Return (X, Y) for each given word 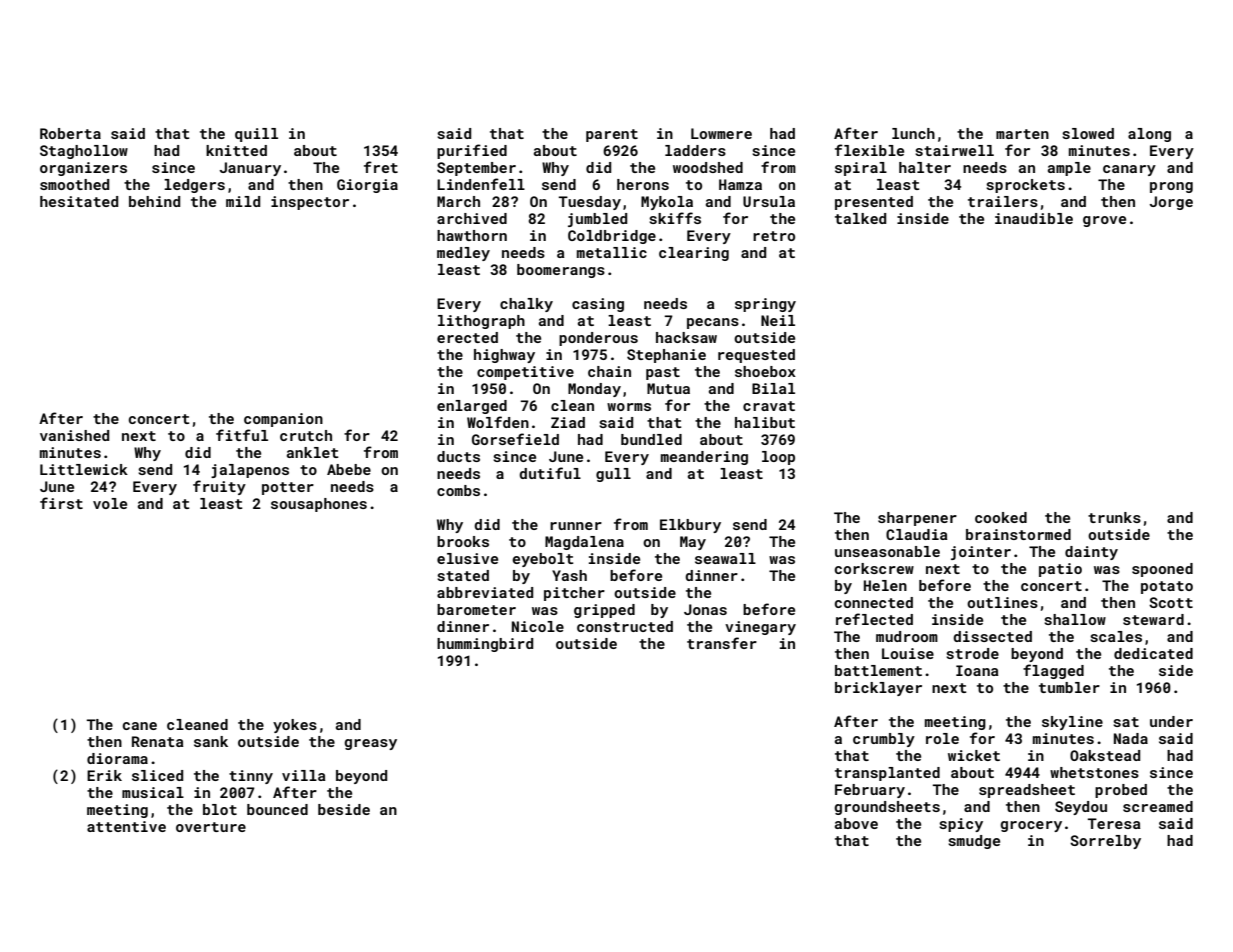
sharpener (917, 519)
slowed (1088, 133)
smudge (974, 842)
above (856, 823)
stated (463, 575)
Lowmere (721, 133)
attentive (126, 826)
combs (458, 490)
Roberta (70, 133)
